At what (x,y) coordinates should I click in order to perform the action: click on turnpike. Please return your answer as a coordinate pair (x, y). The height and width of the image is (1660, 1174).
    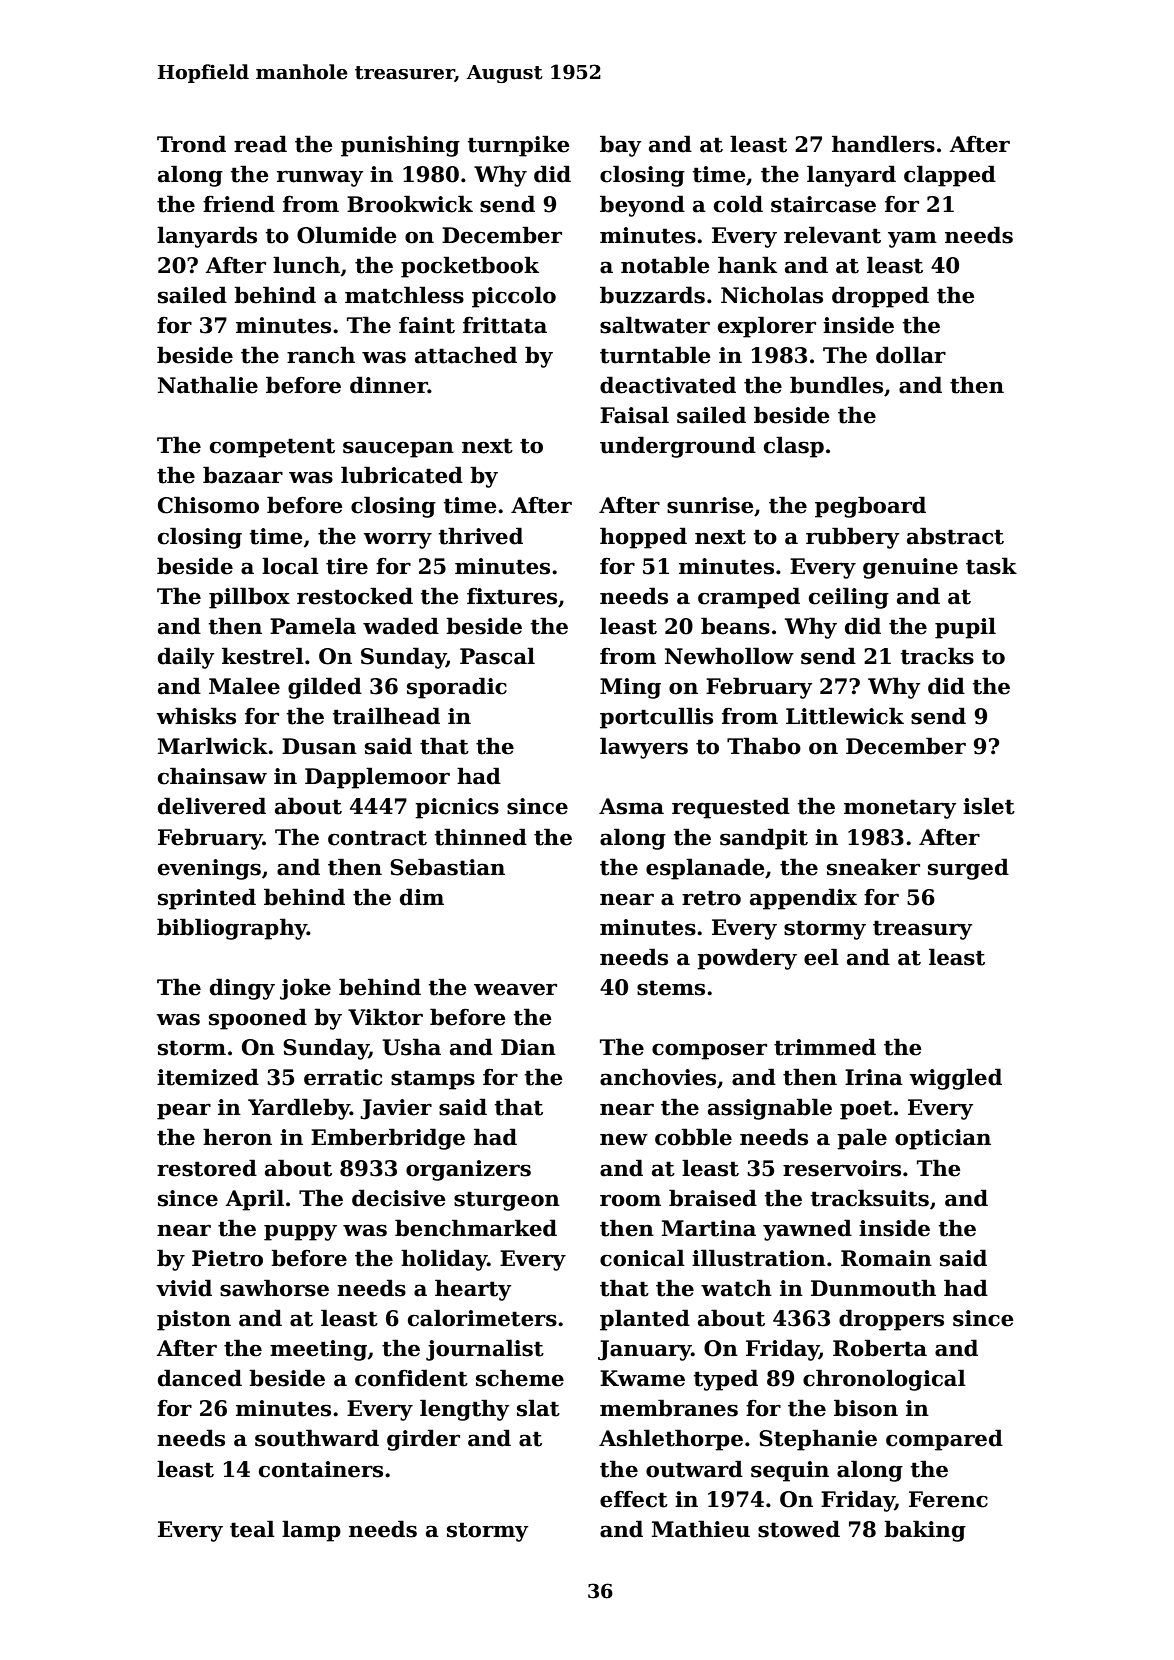
    Looking at the image, I should click on (519, 146).
